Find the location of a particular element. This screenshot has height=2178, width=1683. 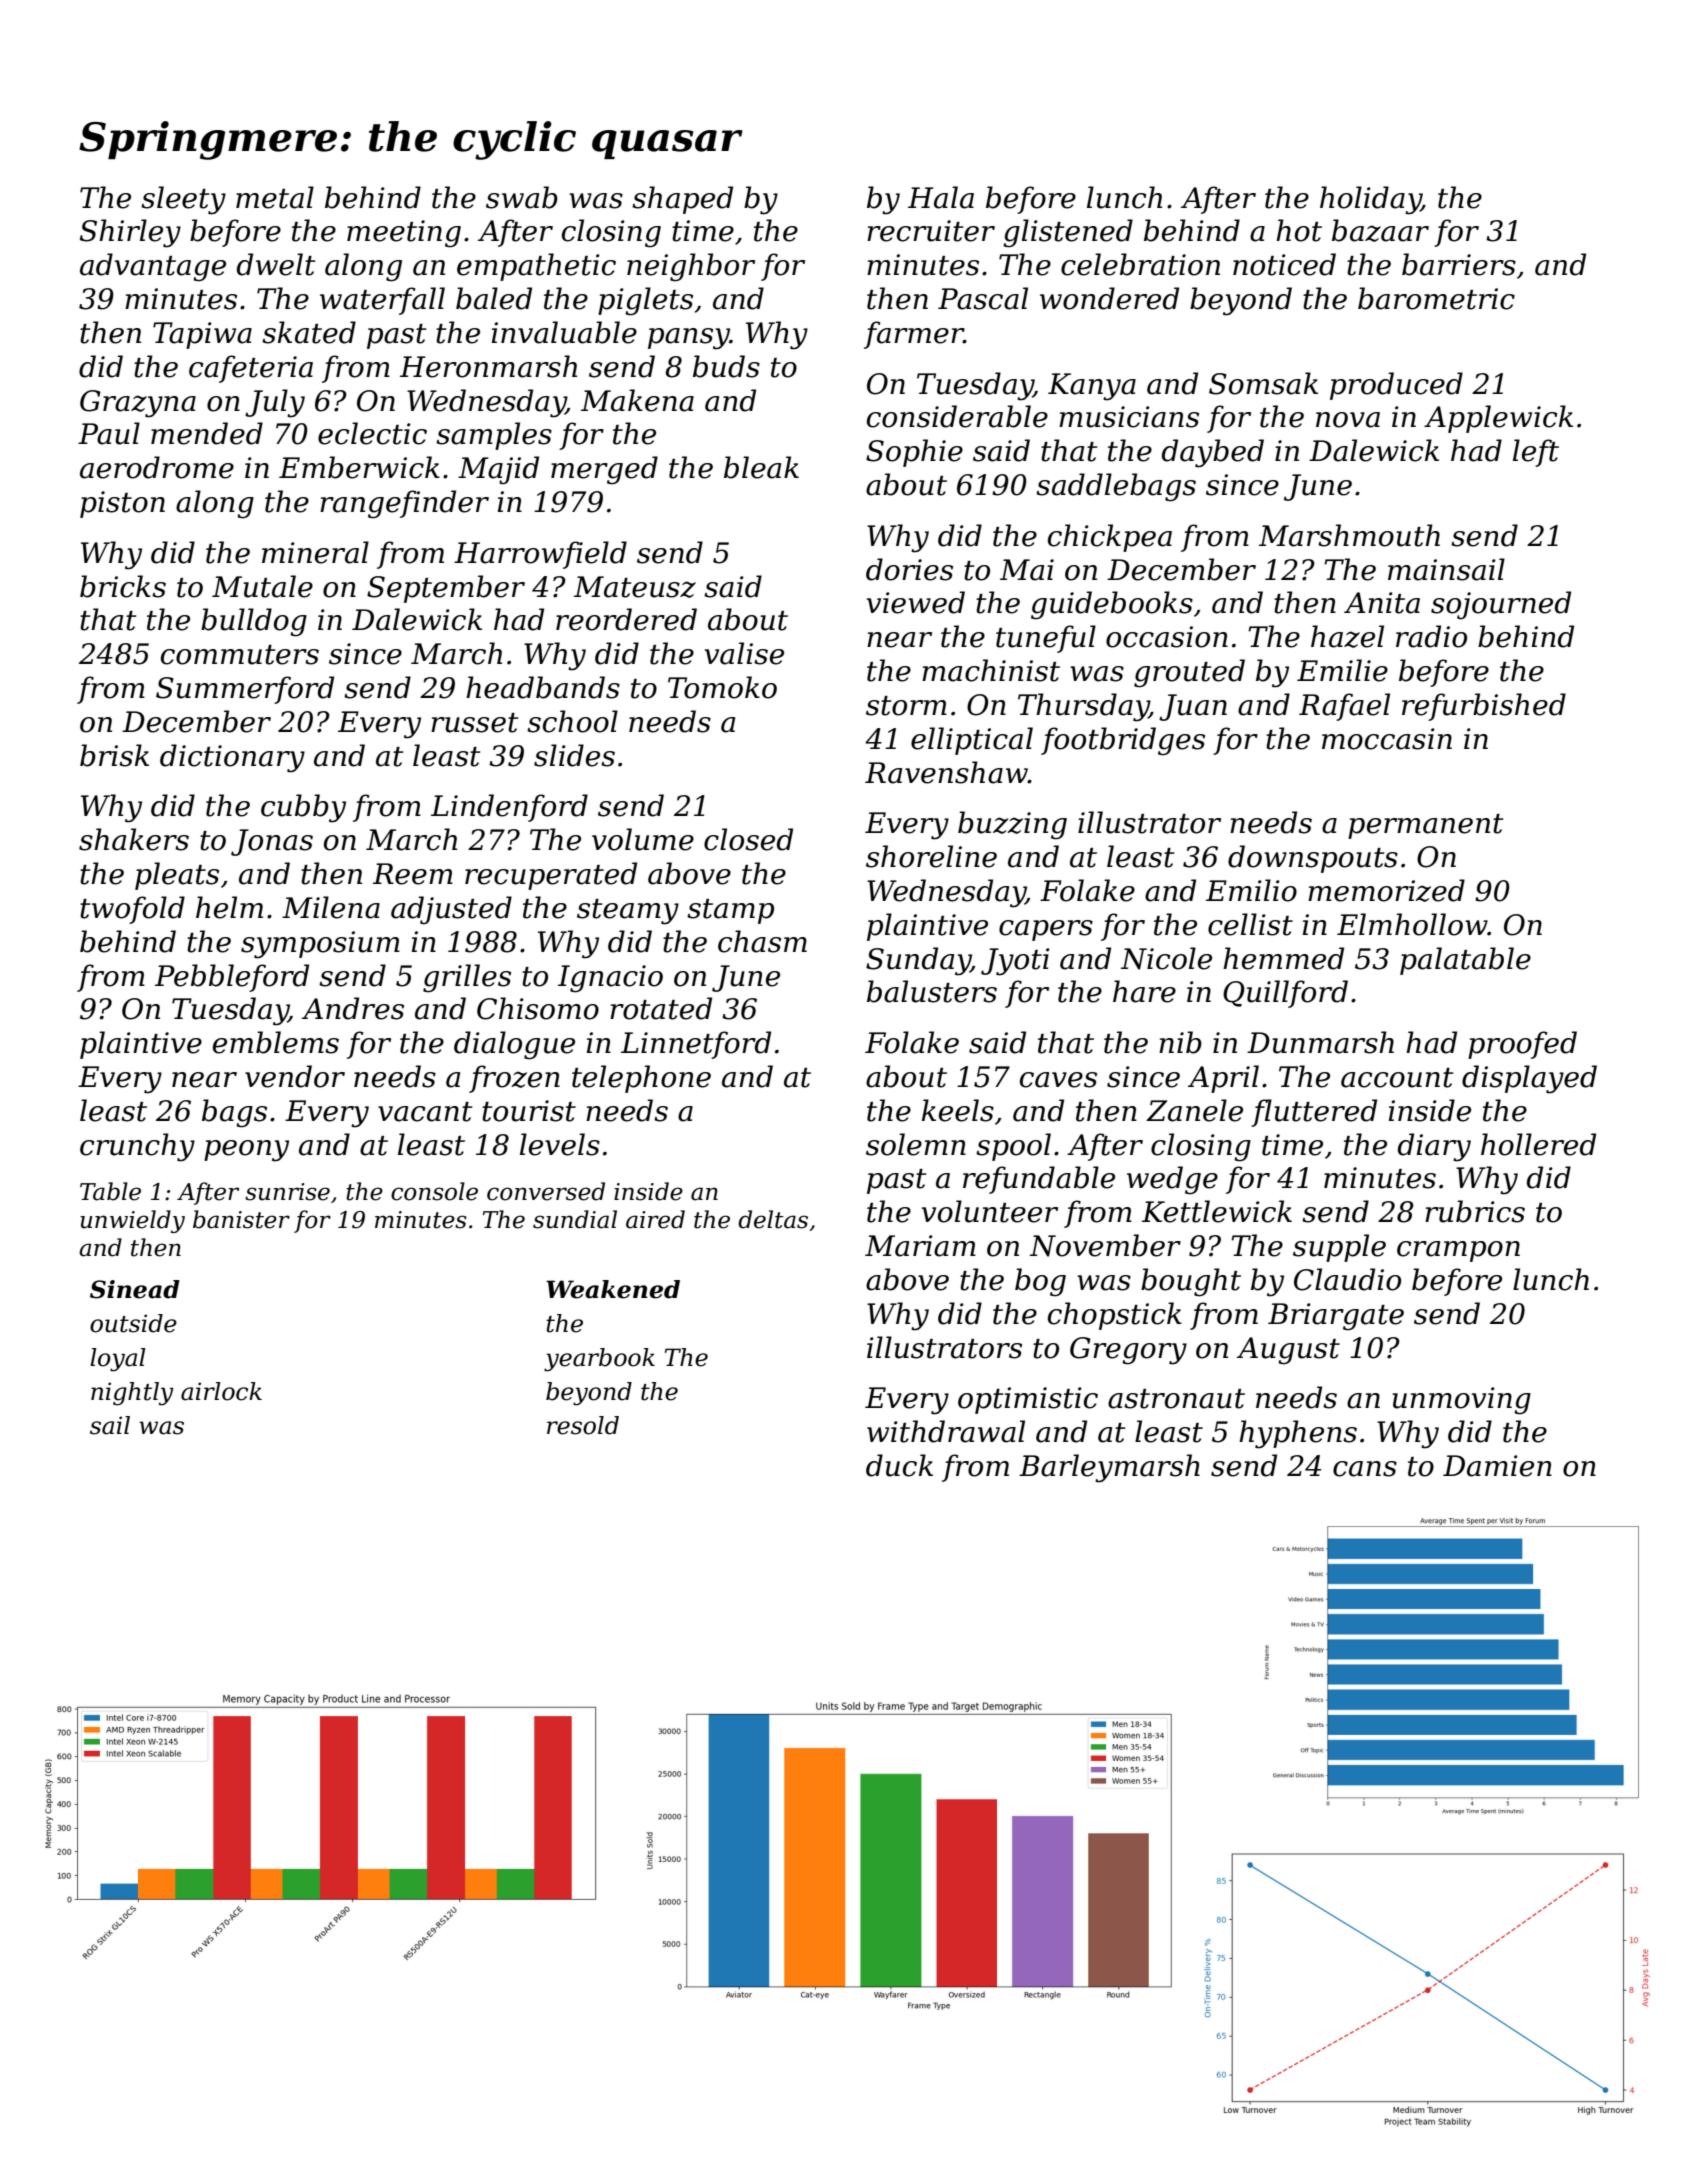

shaped is located at coordinates (682, 200).
